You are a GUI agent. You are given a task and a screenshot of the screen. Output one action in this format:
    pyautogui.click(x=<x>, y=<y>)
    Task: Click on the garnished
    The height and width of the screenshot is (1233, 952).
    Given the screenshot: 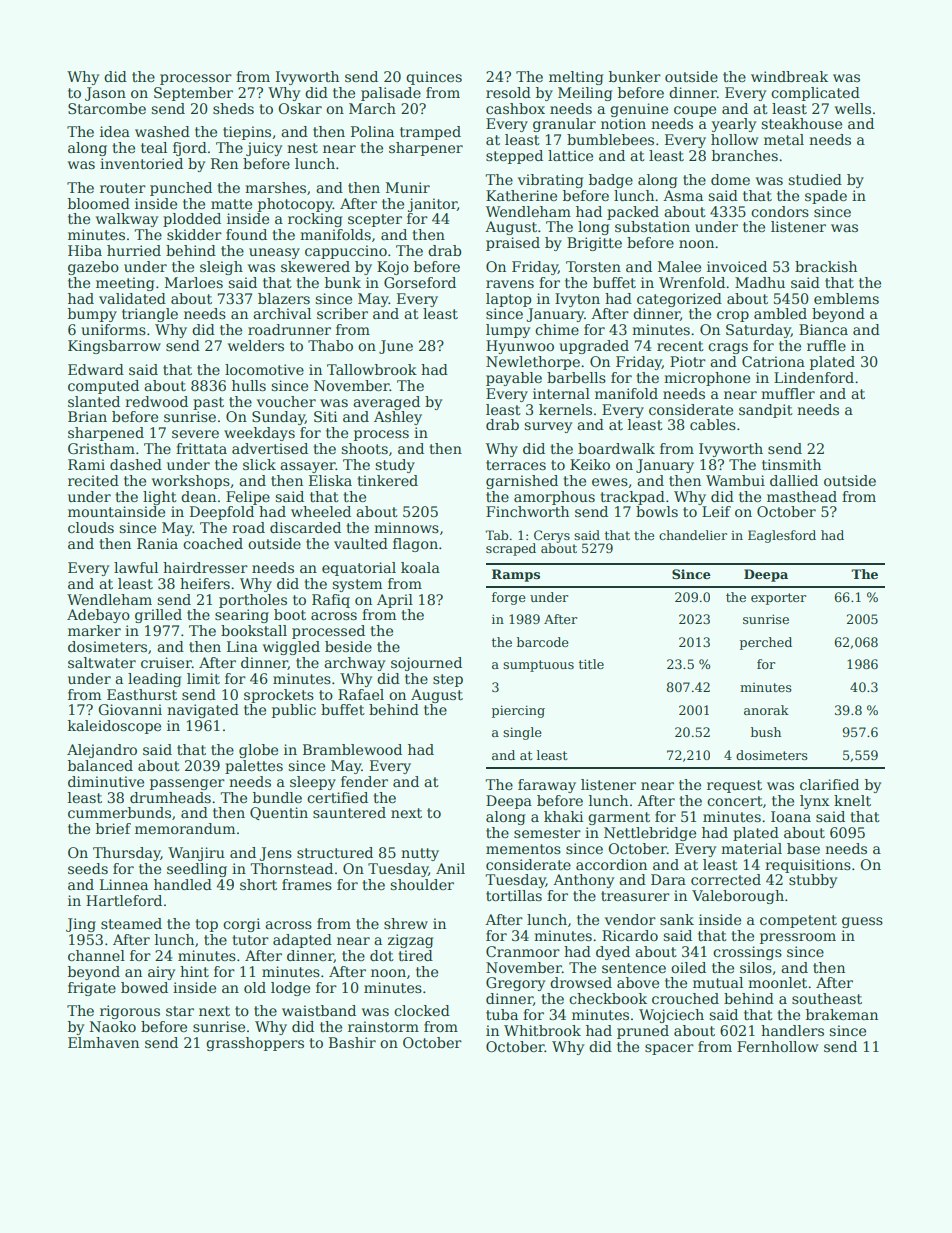 What is the action you would take?
    pyautogui.click(x=522, y=482)
